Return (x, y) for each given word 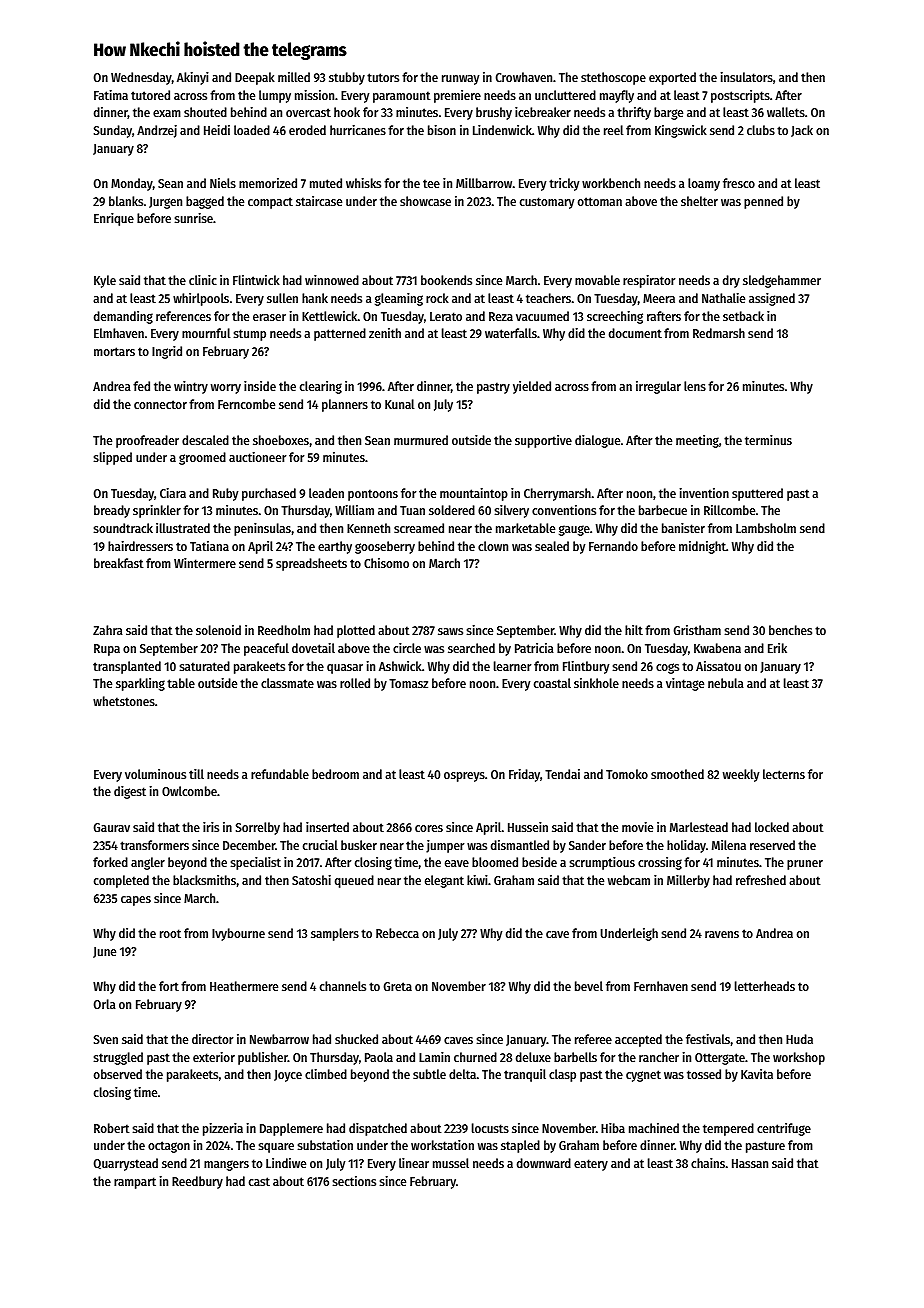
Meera (659, 298)
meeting (697, 441)
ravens (722, 934)
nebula (726, 683)
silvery (512, 511)
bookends (446, 280)
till (196, 774)
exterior (214, 1057)
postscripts (740, 96)
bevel (589, 986)
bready (112, 511)
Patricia (534, 648)
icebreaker (543, 112)
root (170, 933)
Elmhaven (119, 333)
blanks (126, 201)
